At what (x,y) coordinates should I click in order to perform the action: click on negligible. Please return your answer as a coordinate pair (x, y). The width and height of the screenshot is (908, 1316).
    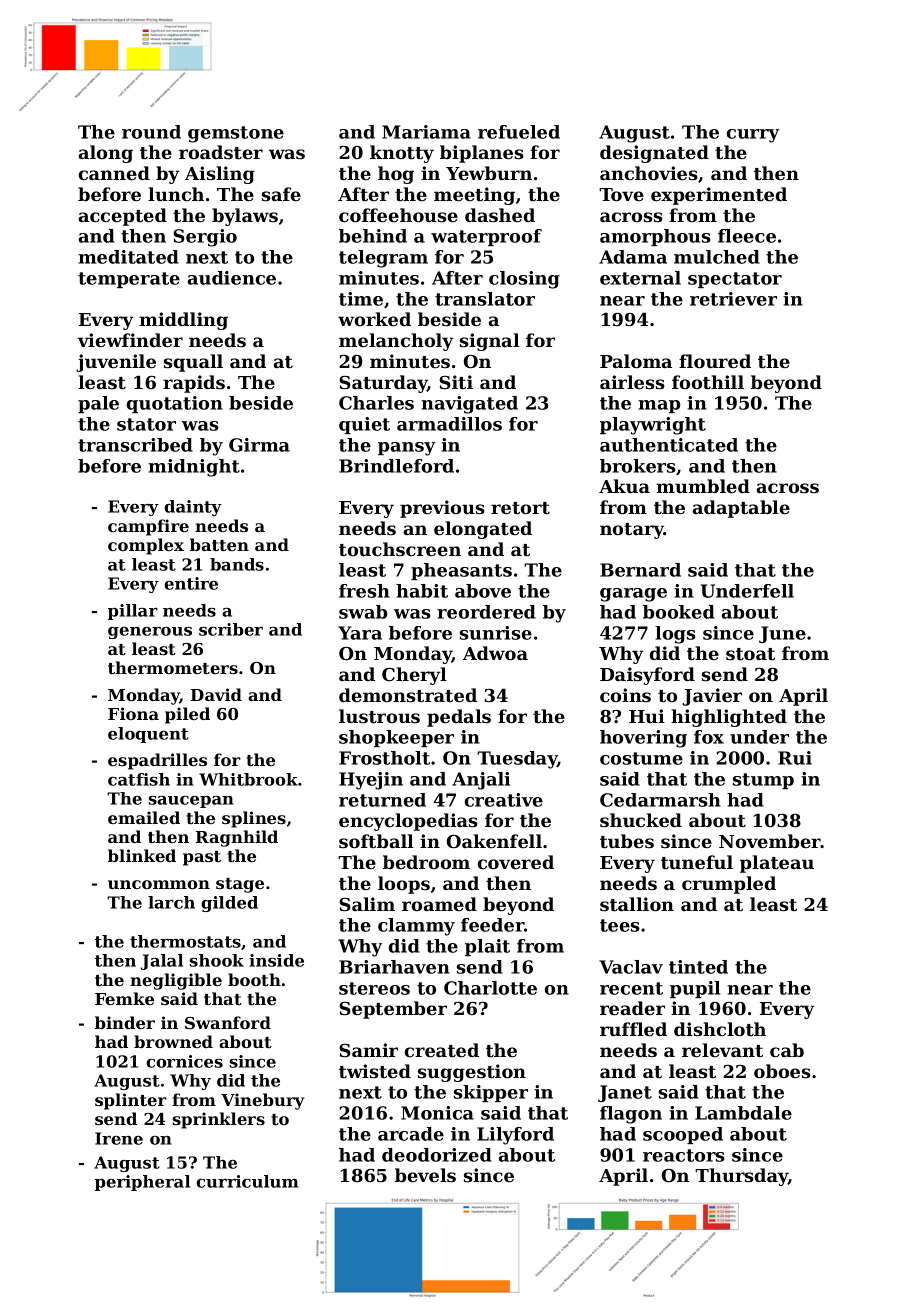
    Looking at the image, I should click on (176, 981).
